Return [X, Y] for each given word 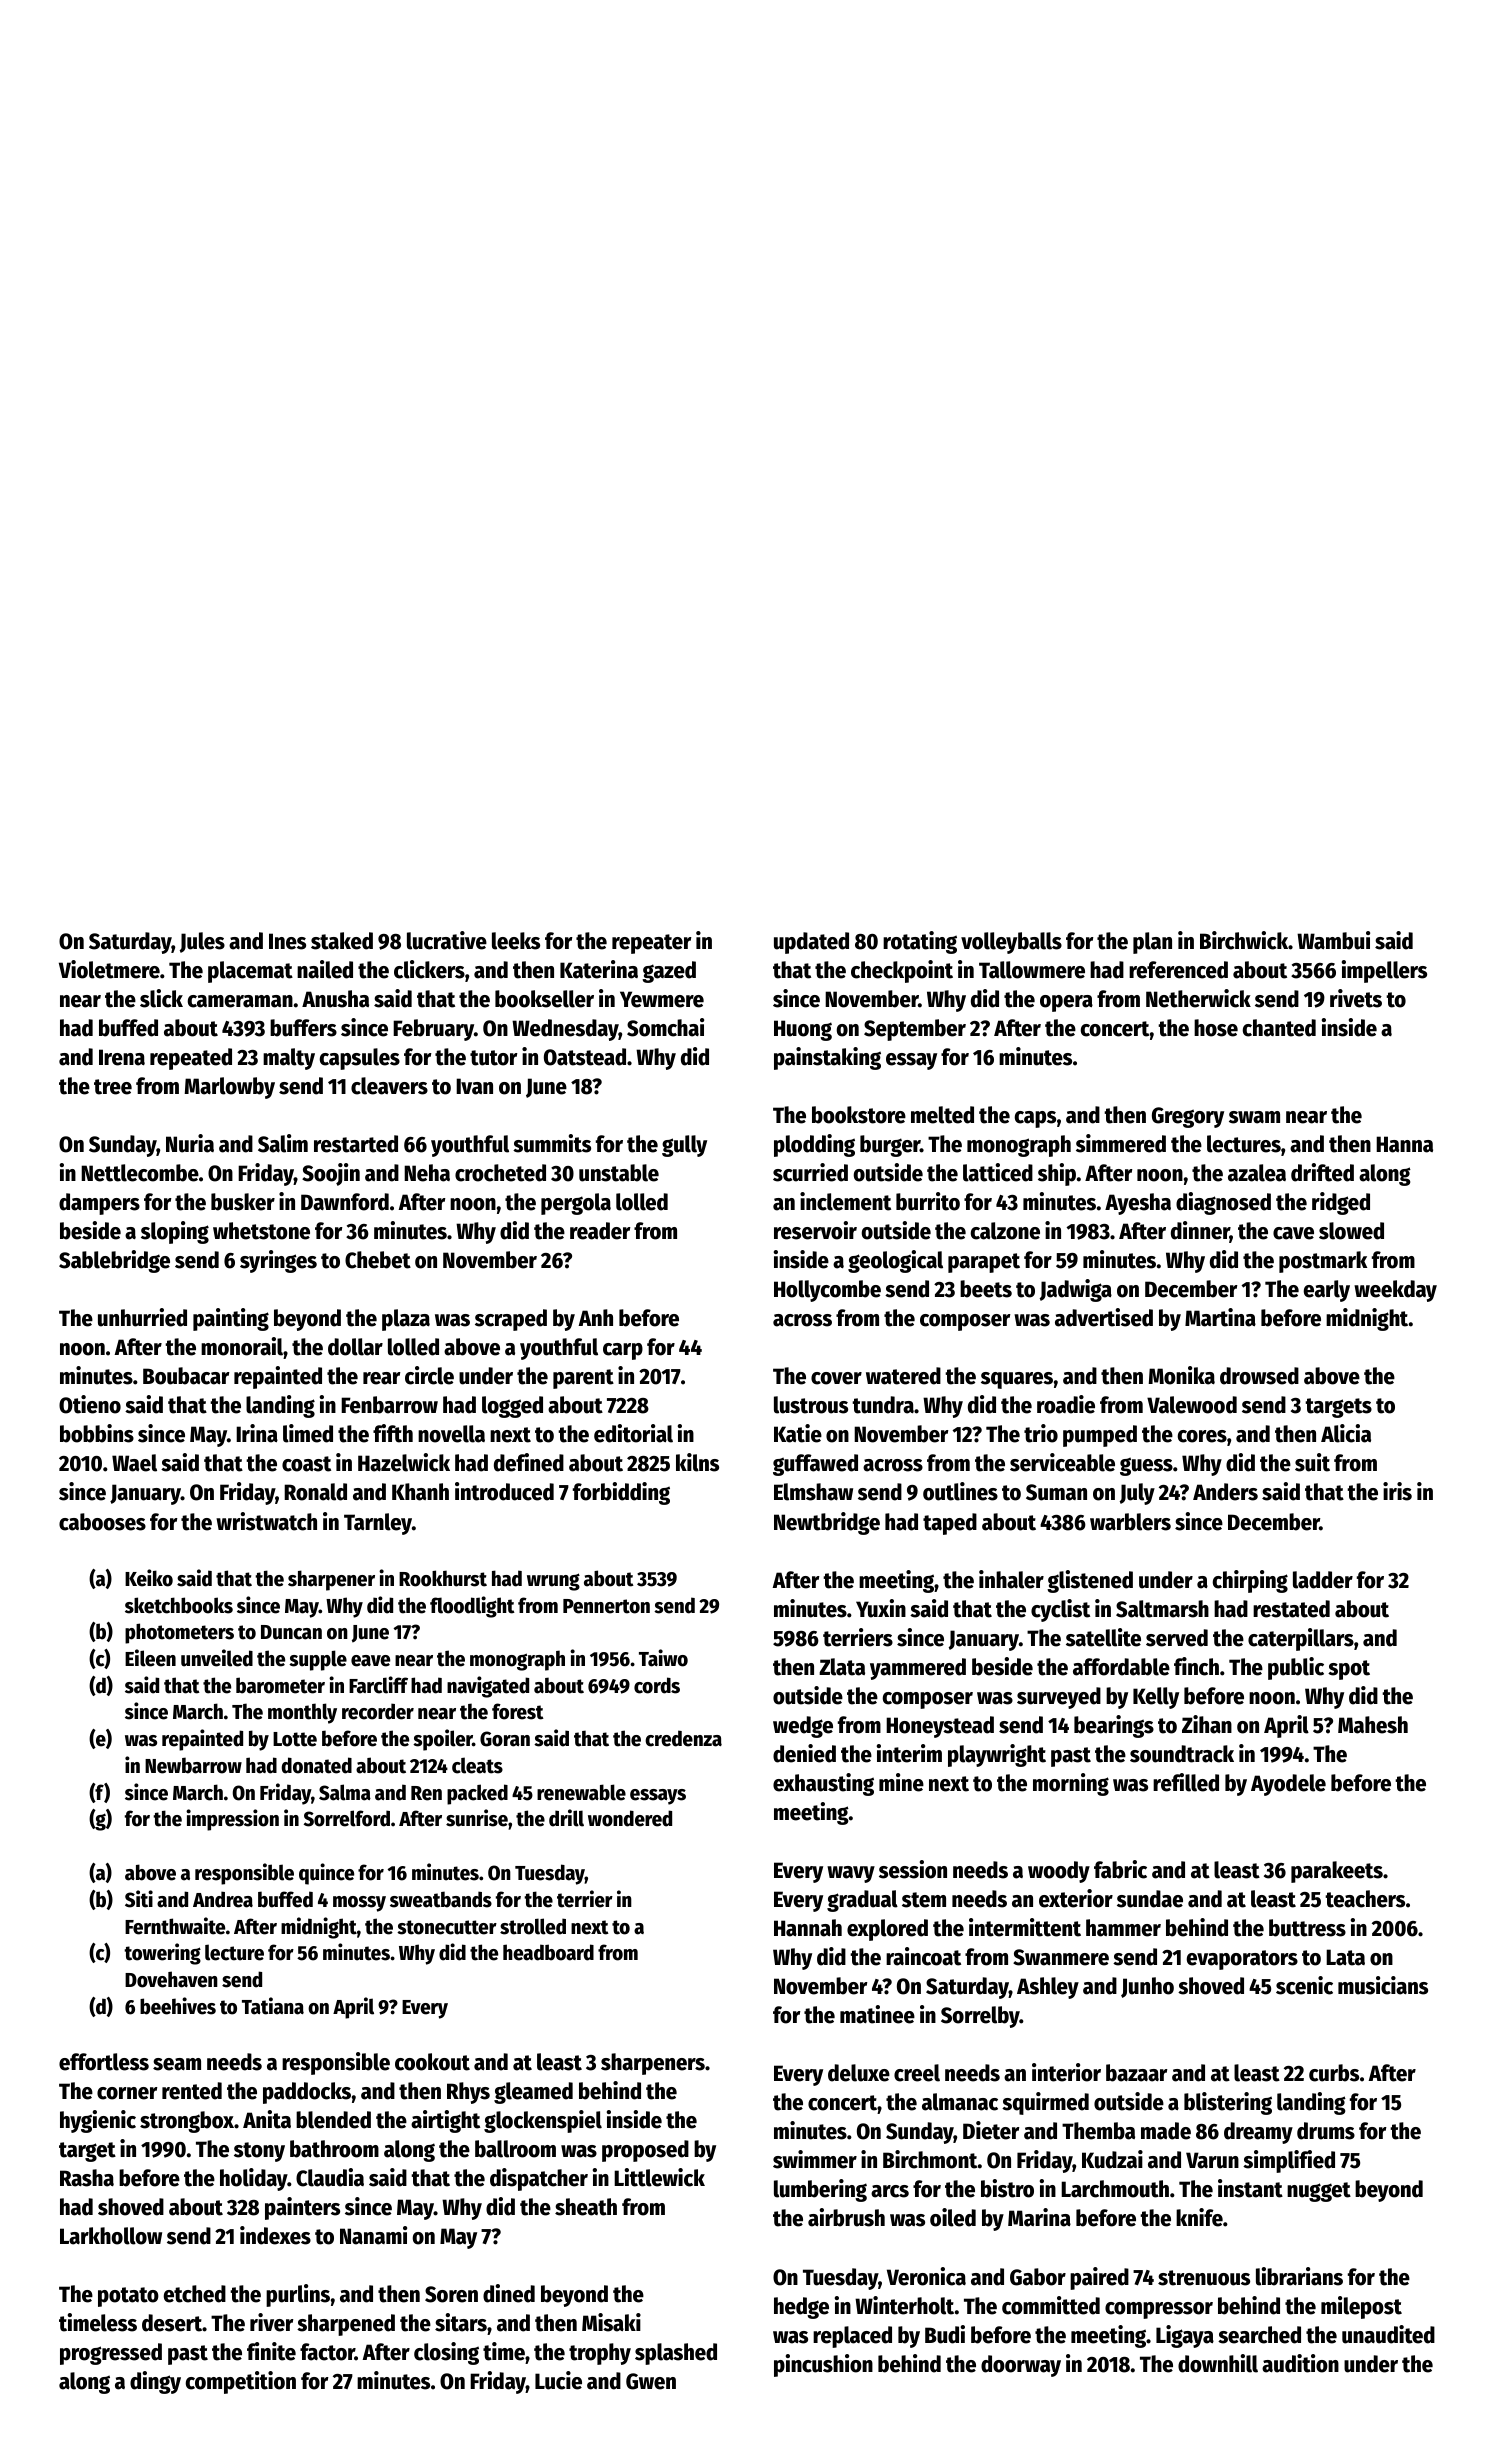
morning [1071, 1784]
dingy [155, 2382]
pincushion [823, 2365]
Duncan [291, 1632]
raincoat [923, 1956]
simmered [1121, 1143]
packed [477, 1794]
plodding [814, 1145]
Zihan [1207, 1724]
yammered [918, 1669]
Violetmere [109, 969]
